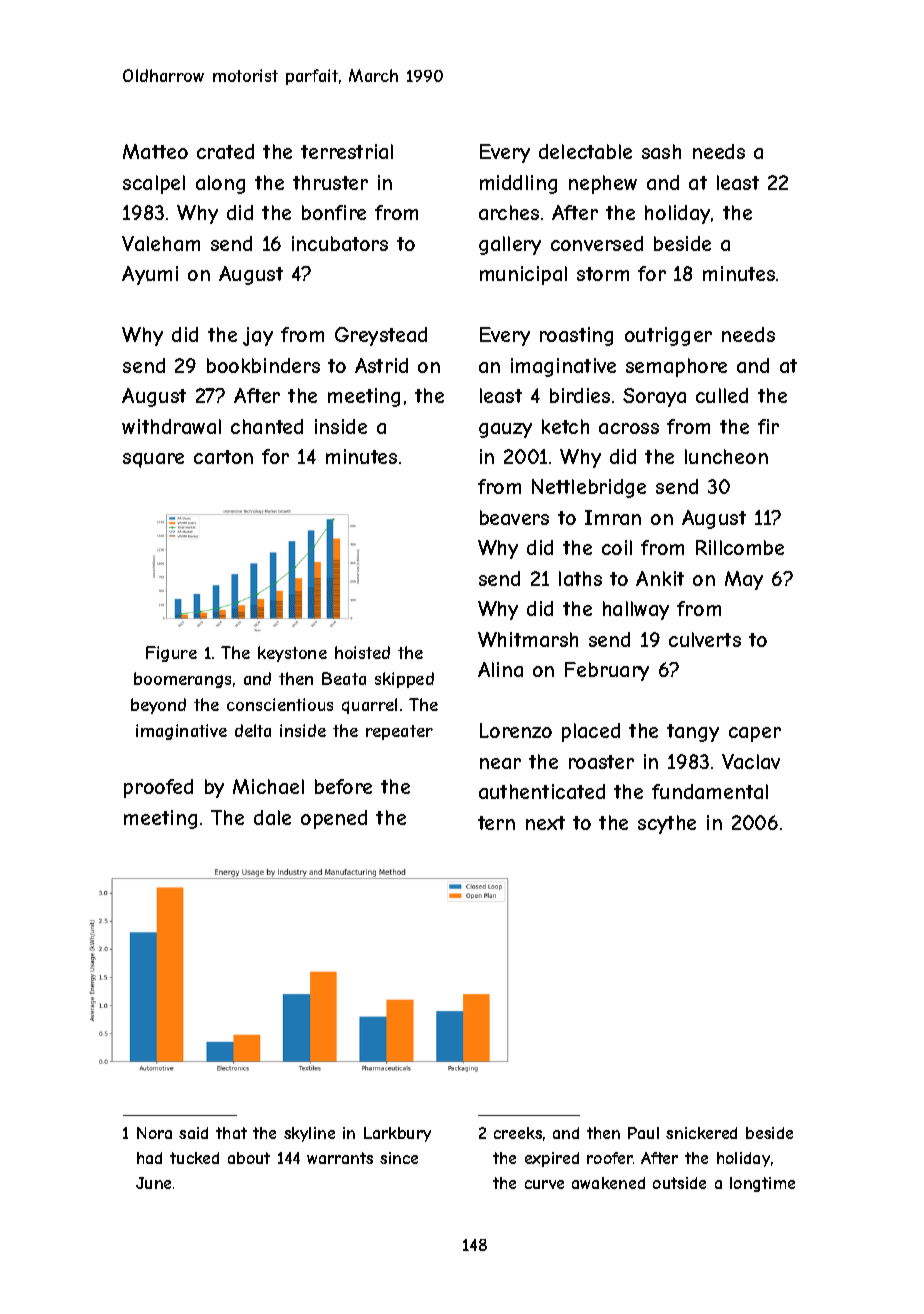  Describe the element at coordinates (667, 824) in the screenshot. I see `scythe` at that location.
